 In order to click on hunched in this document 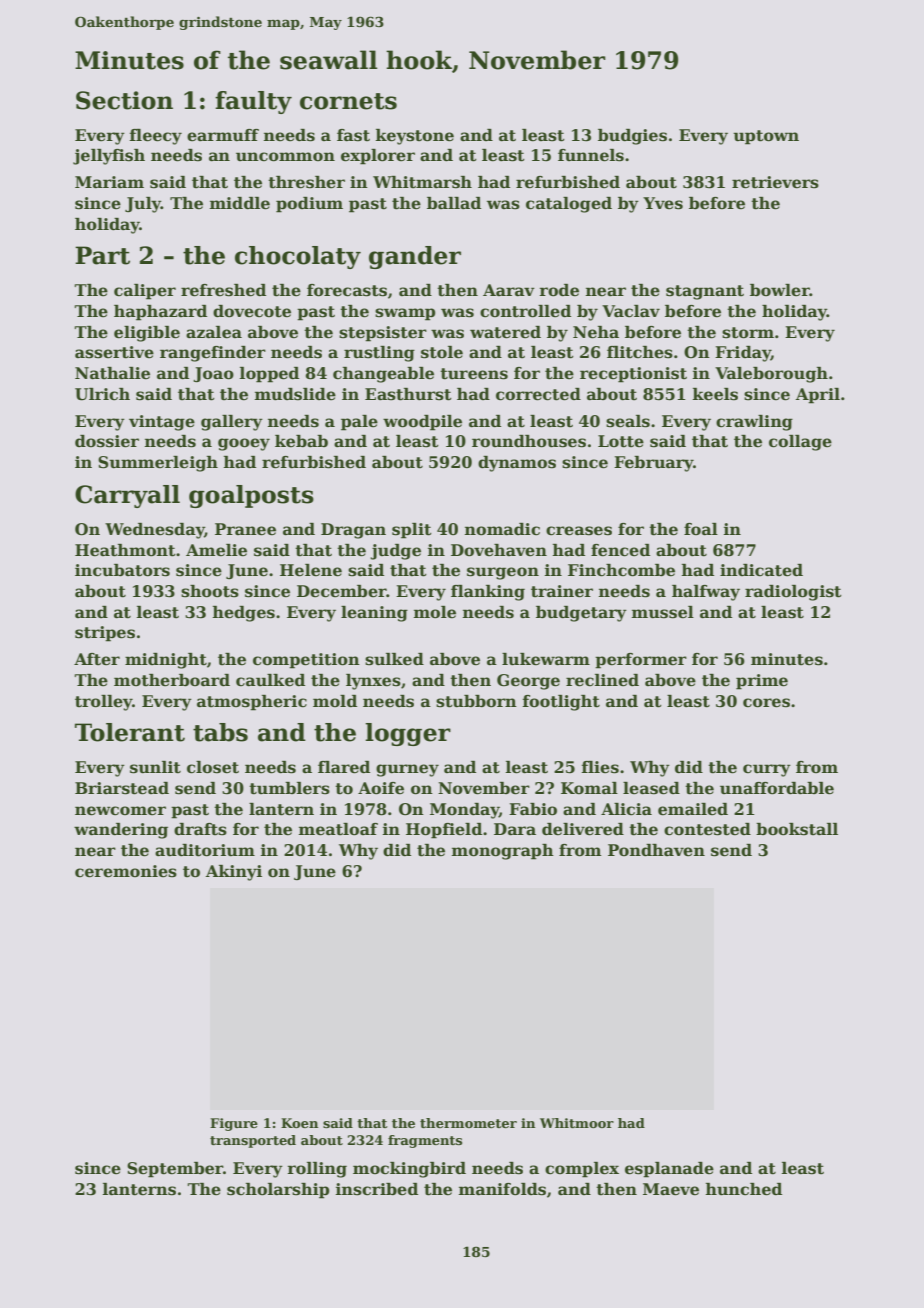, I will do `click(744, 1189)`.
